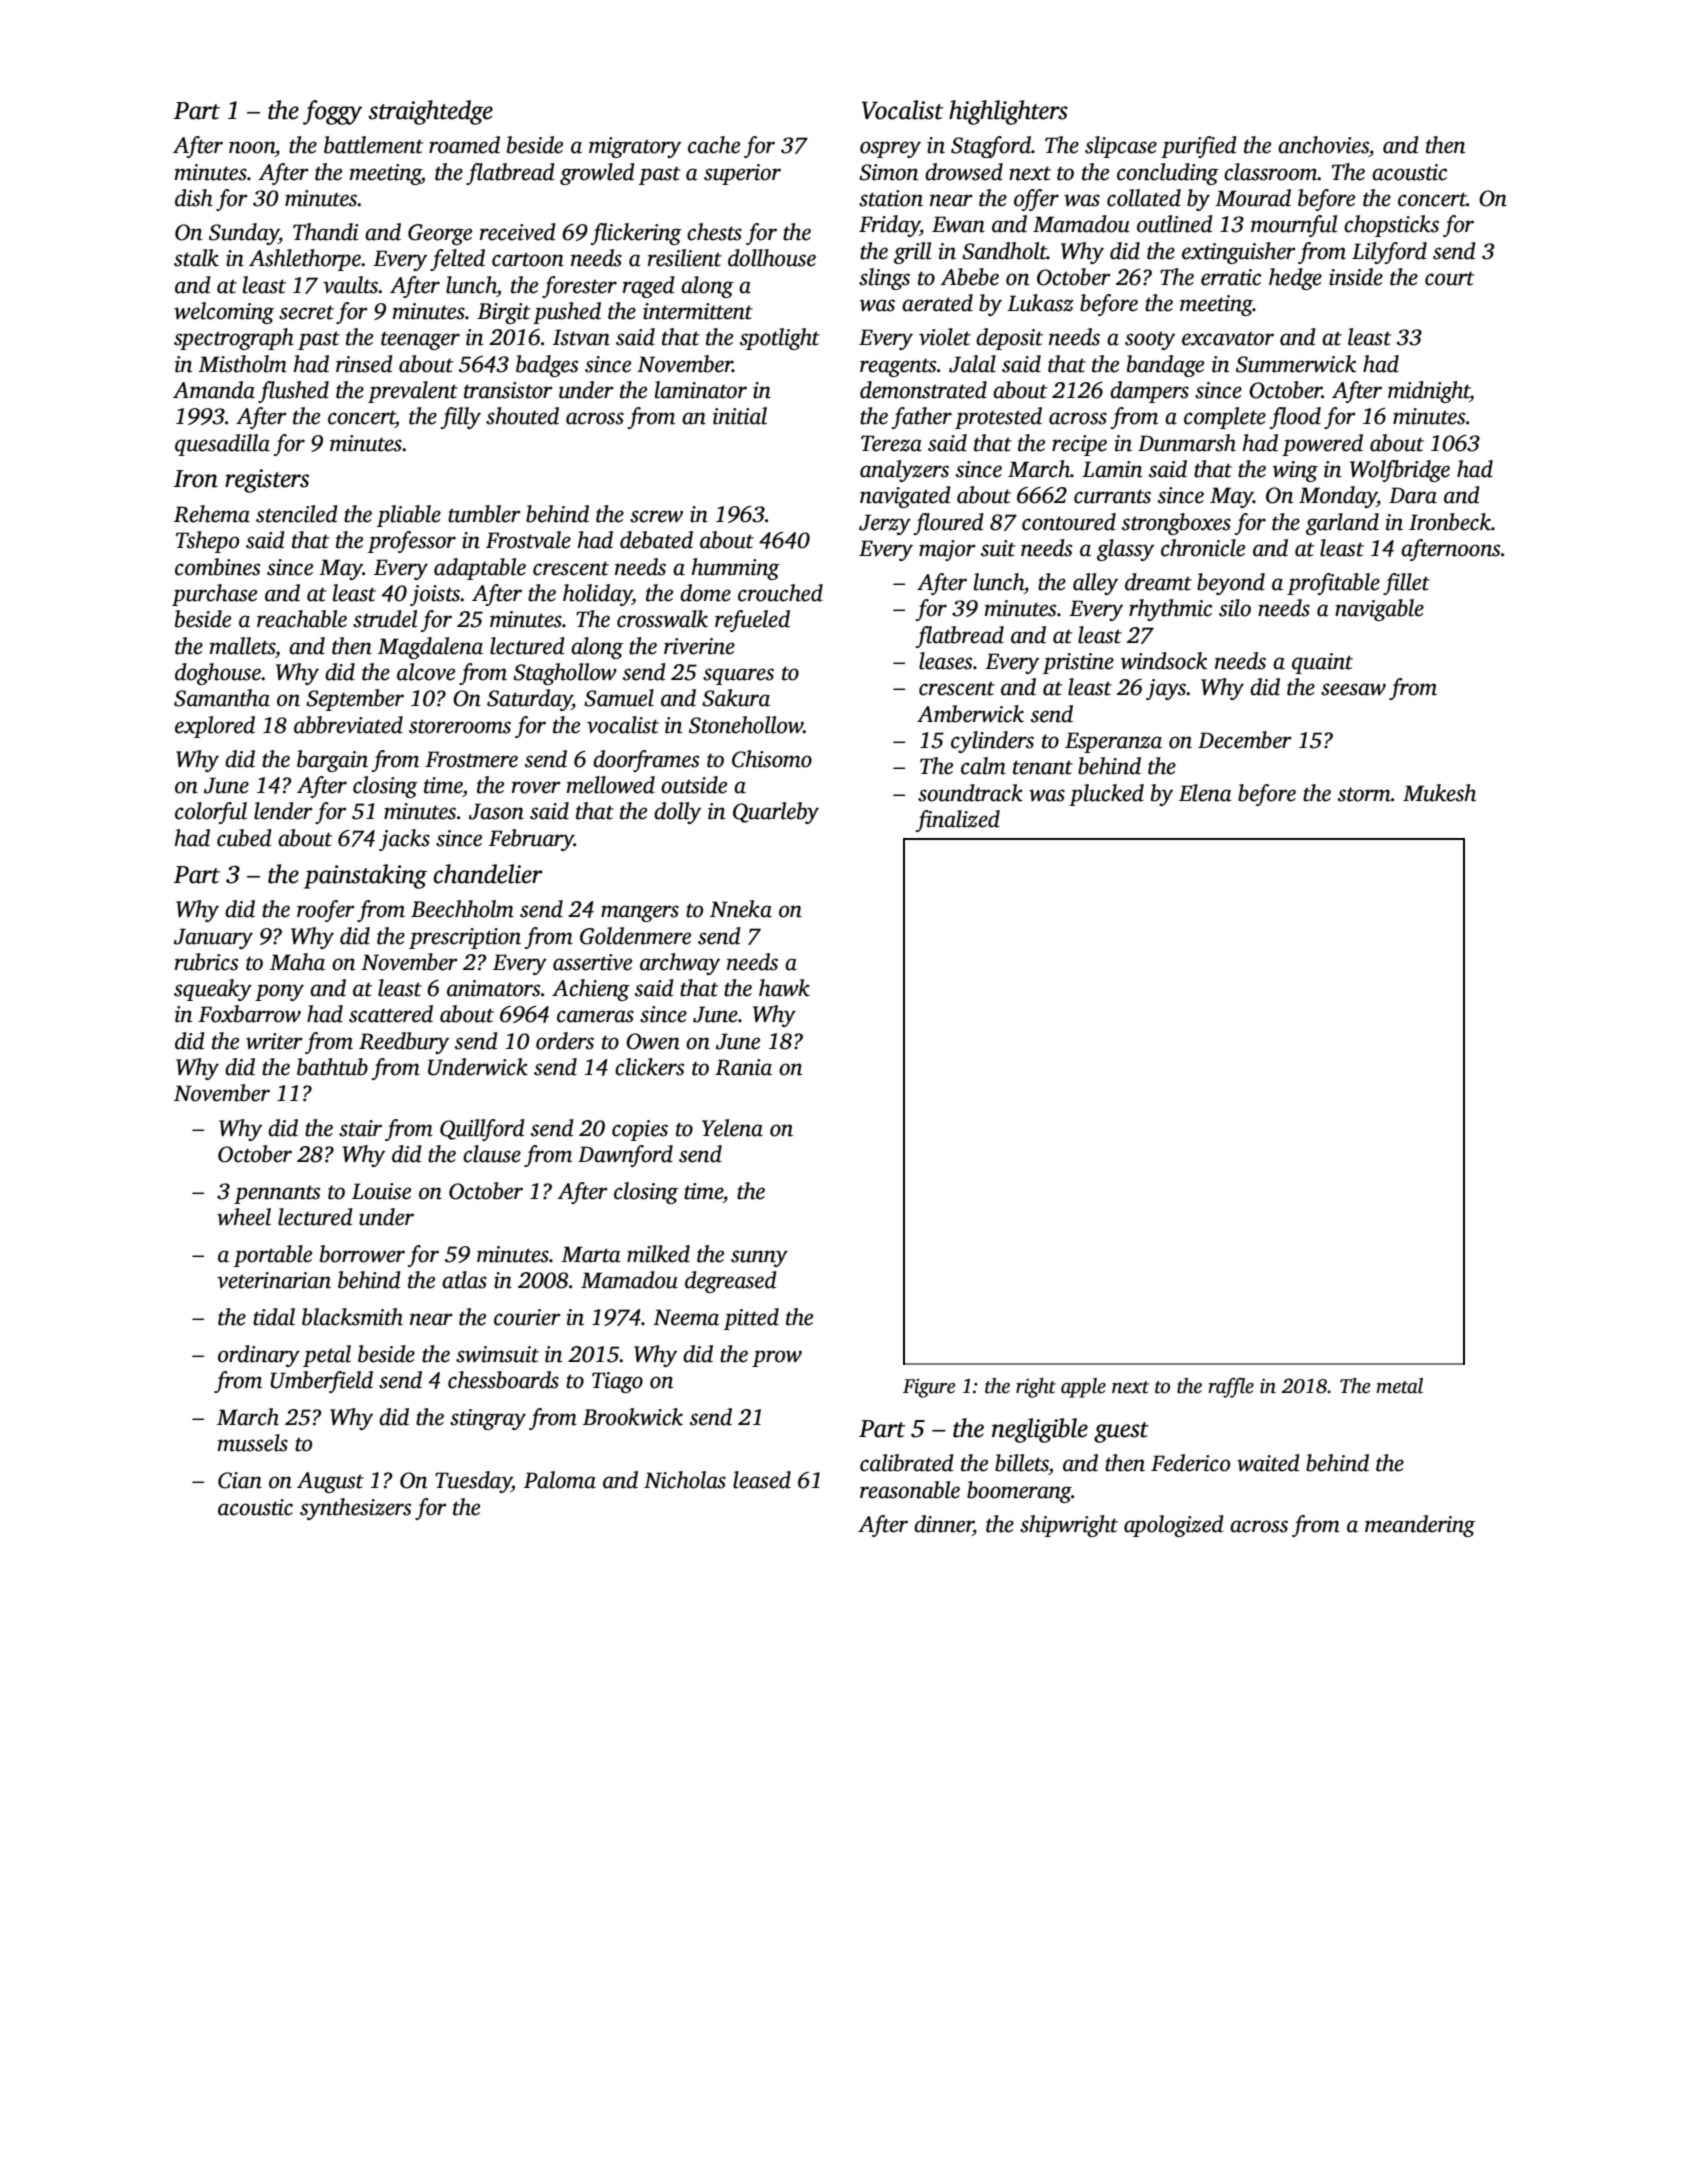 This screenshot has width=1683, height=2178. Describe the element at coordinates (373, 145) in the screenshot. I see `battlement` at that location.
